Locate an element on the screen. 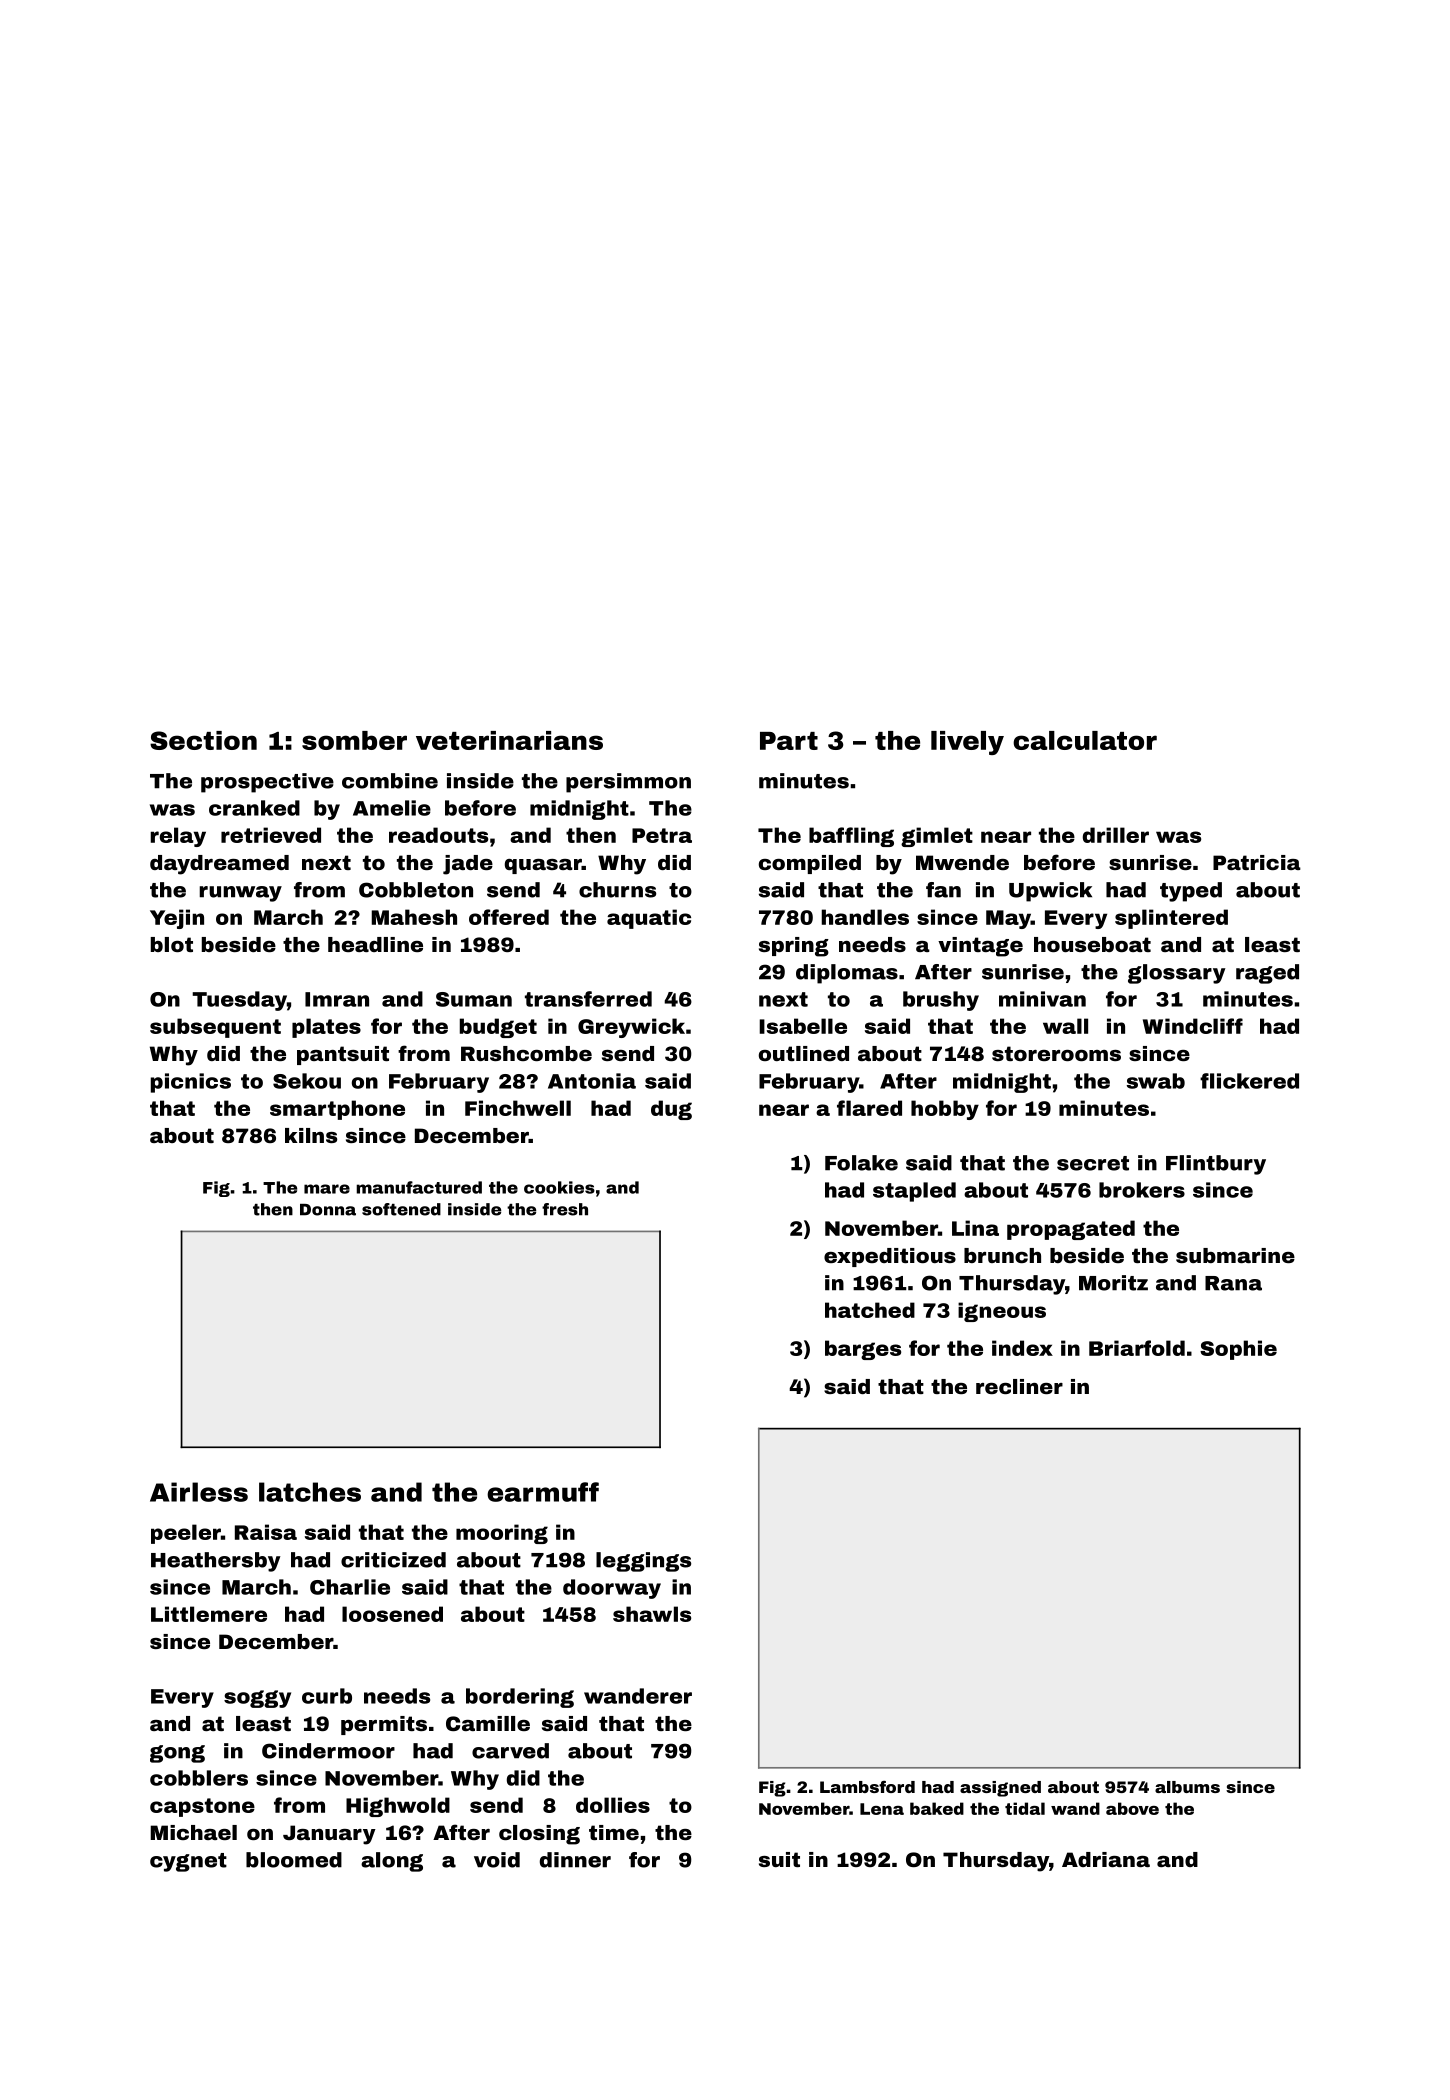 The image size is (1450, 2100). glossary is located at coordinates (1176, 974).
